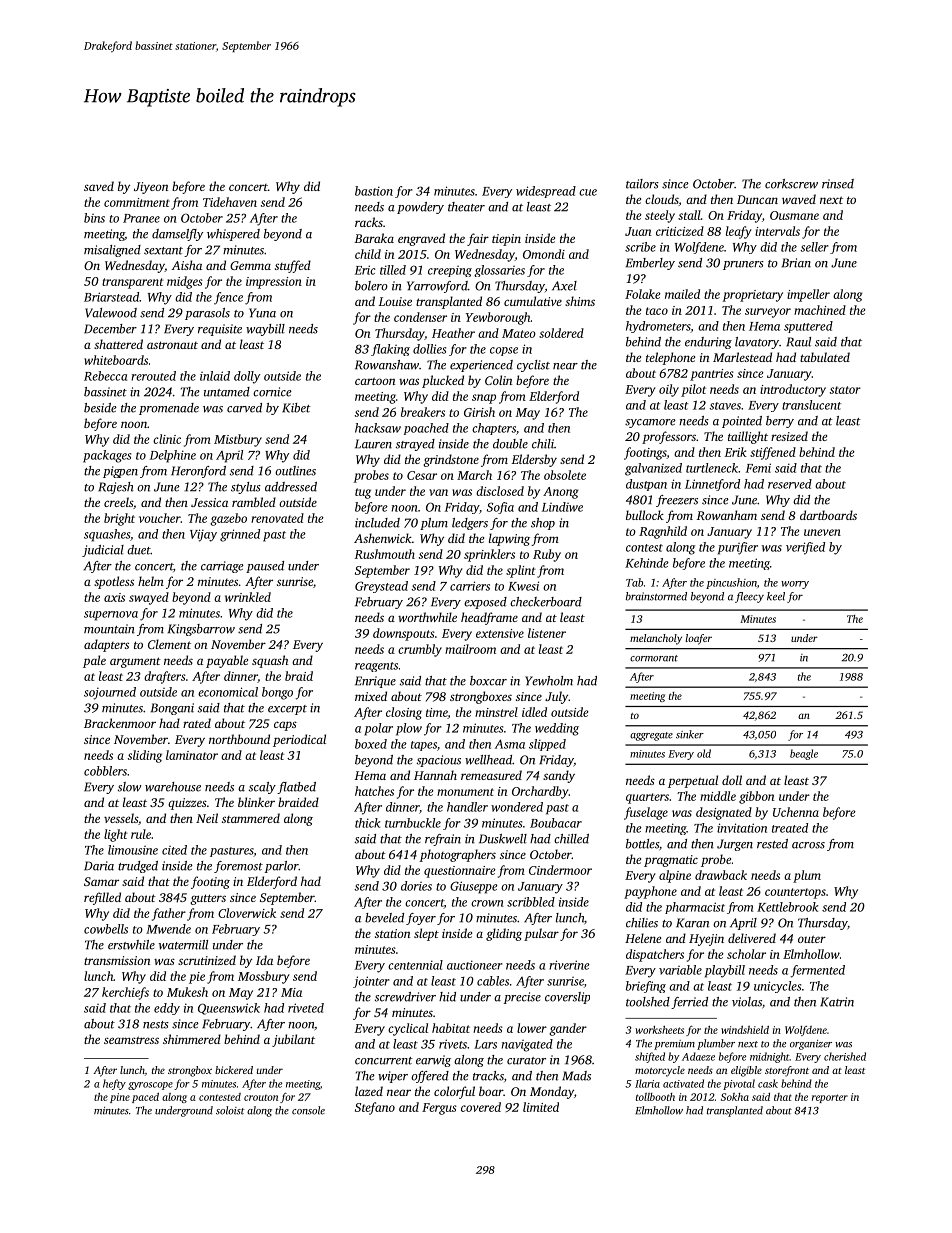 This screenshot has width=952, height=1233. Describe the element at coordinates (825, 357) in the screenshot. I see `tabulated` at that location.
